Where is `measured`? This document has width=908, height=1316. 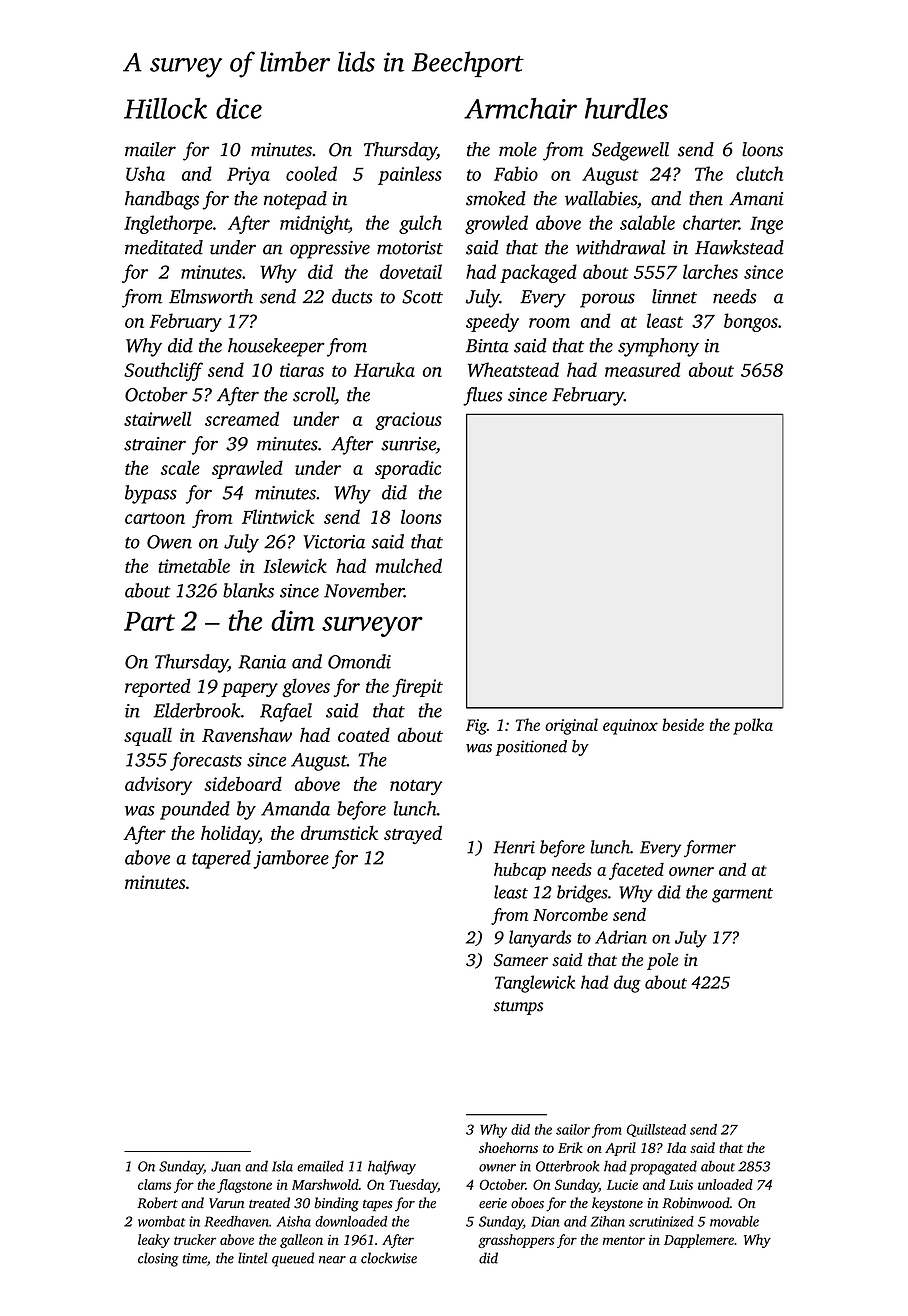 measured is located at coordinates (642, 369).
